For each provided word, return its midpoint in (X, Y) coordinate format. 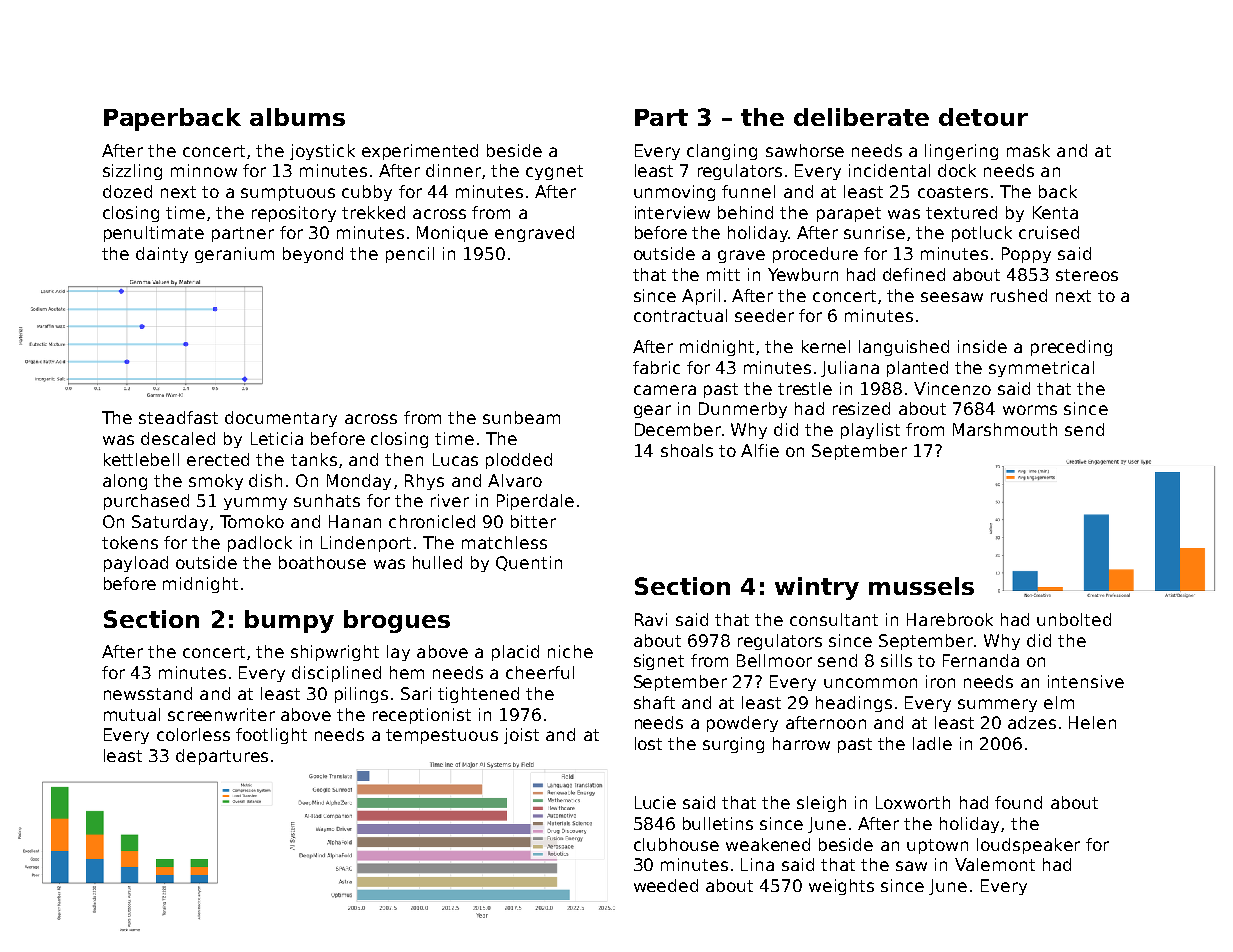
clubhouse (676, 844)
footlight (271, 736)
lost (648, 743)
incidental (889, 170)
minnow (204, 170)
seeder (764, 315)
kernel (826, 346)
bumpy (289, 621)
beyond (313, 255)
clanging (722, 152)
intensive (1086, 681)
